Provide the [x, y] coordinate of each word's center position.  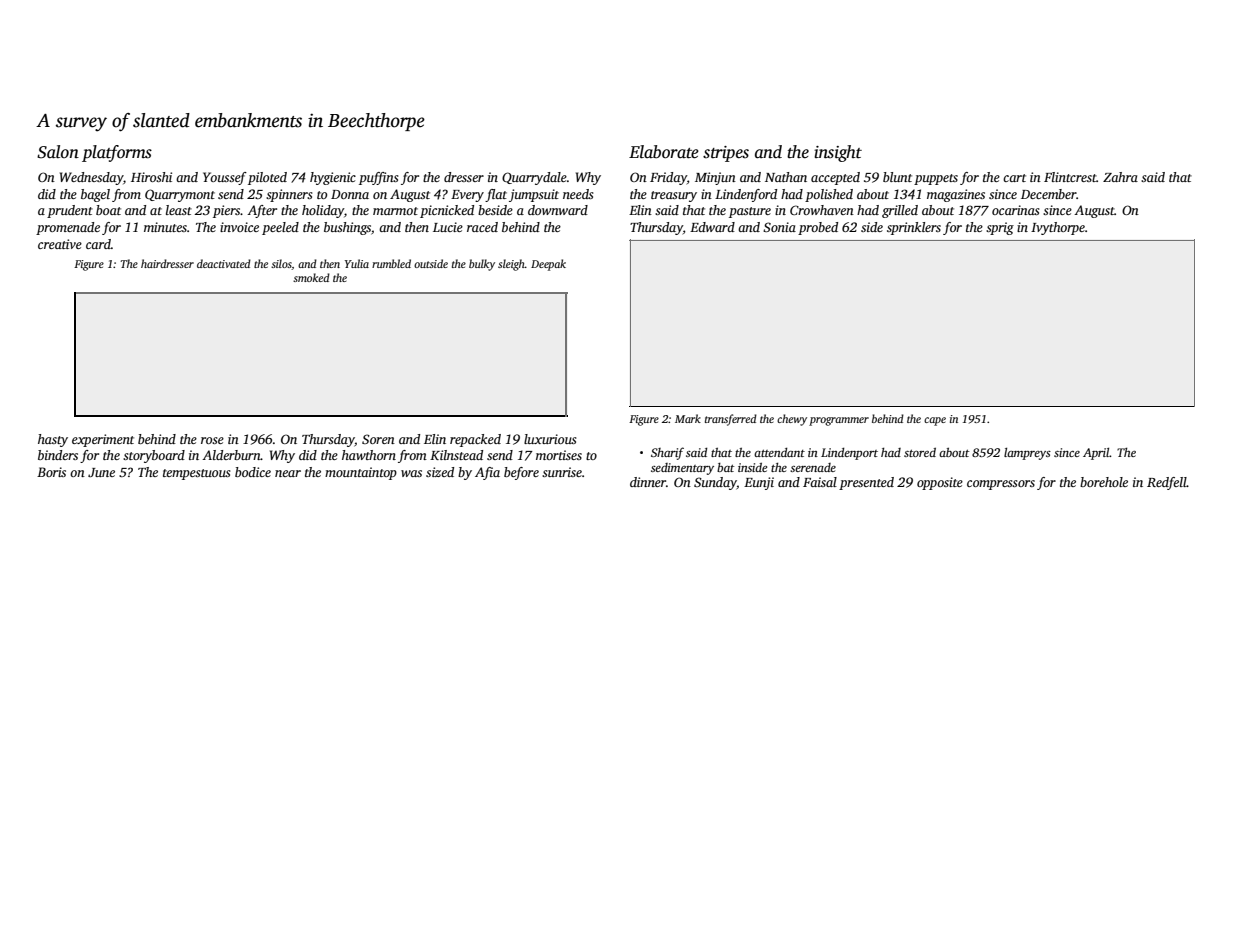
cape [935, 421]
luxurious [550, 439]
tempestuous [197, 474]
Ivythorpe [1058, 228]
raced [482, 227]
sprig [1000, 228]
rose [212, 440]
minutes [165, 227]
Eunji [759, 483]
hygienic [333, 178]
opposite [940, 483]
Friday [668, 178]
